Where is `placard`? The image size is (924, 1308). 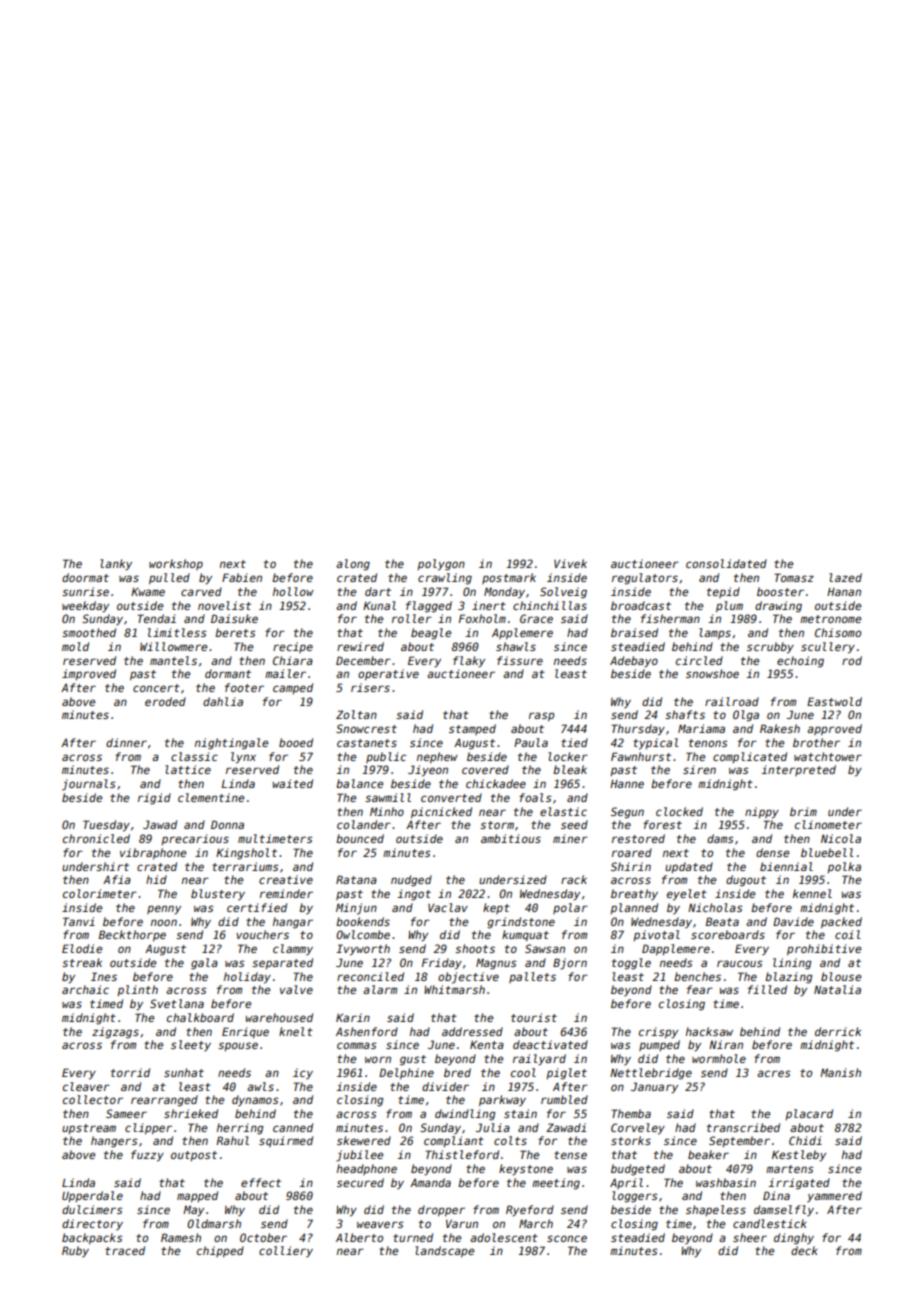
placard is located at coordinates (809, 1114).
